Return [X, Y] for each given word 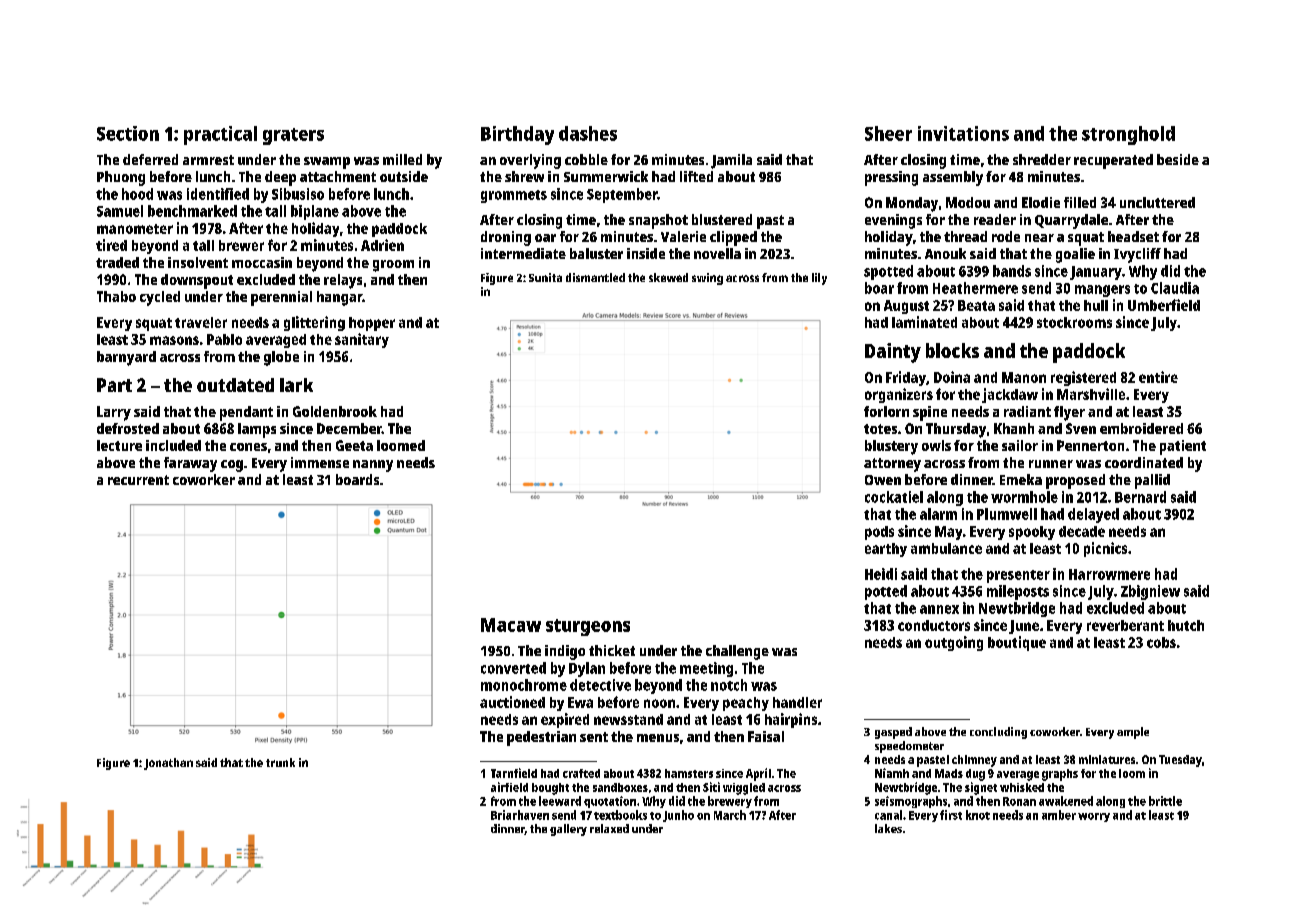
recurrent [138, 480]
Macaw [511, 625]
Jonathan [168, 764]
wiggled [744, 789]
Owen [883, 480]
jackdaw [1010, 395]
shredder [1042, 159]
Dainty [893, 353]
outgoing [954, 643]
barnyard [126, 358]
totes [880, 429]
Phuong [121, 178]
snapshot [658, 221]
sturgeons [588, 627]
